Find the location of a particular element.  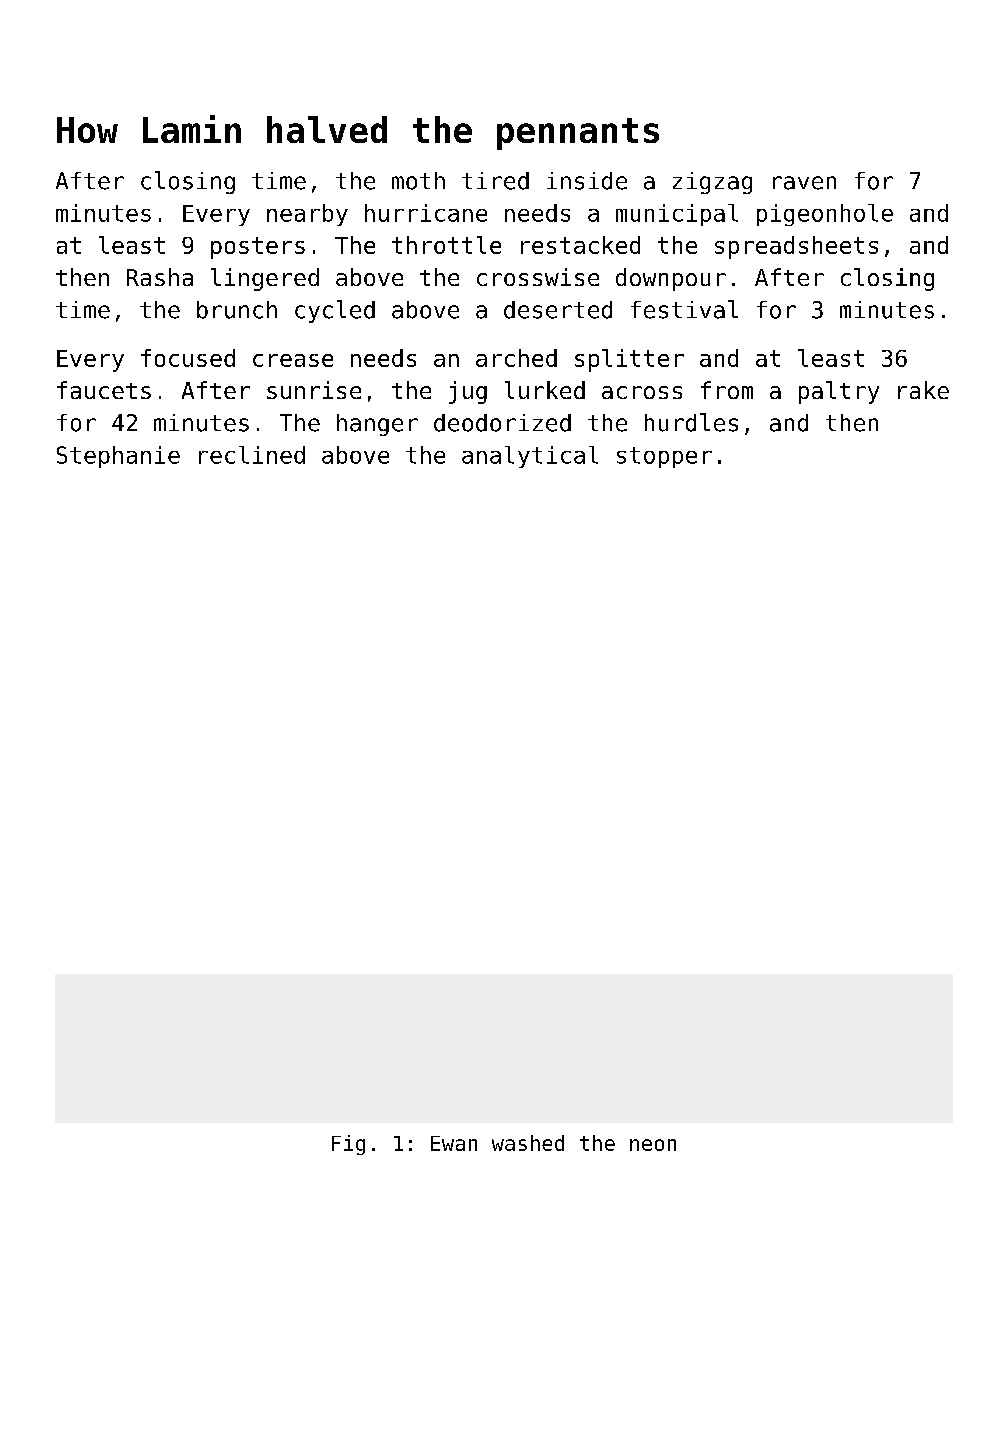

deodorized is located at coordinates (502, 423).
